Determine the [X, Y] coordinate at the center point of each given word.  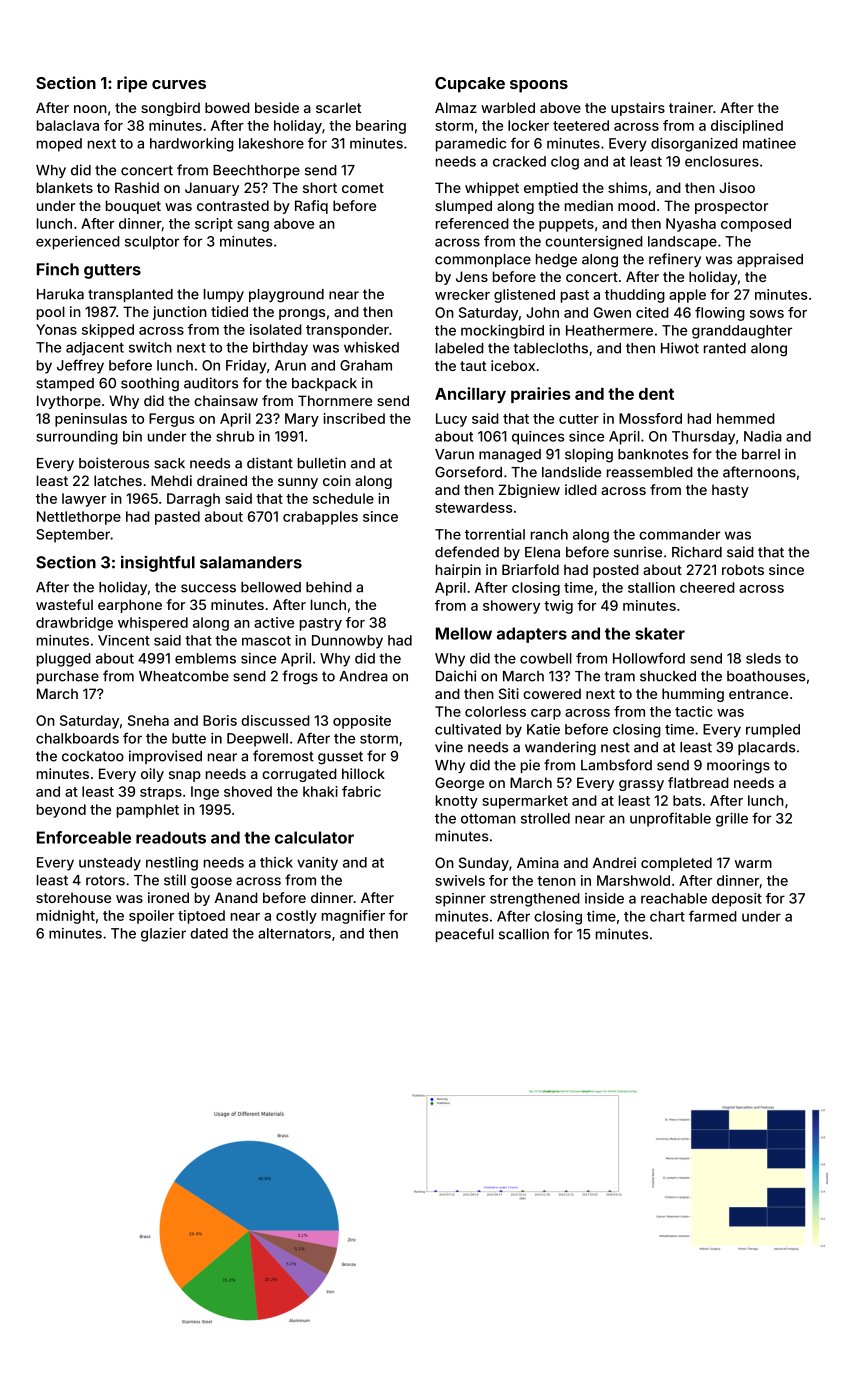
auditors [211, 383]
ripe [132, 84]
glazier [163, 935]
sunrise [638, 552]
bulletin [322, 463]
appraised [770, 260]
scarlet [338, 107]
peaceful [465, 935]
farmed [713, 916]
